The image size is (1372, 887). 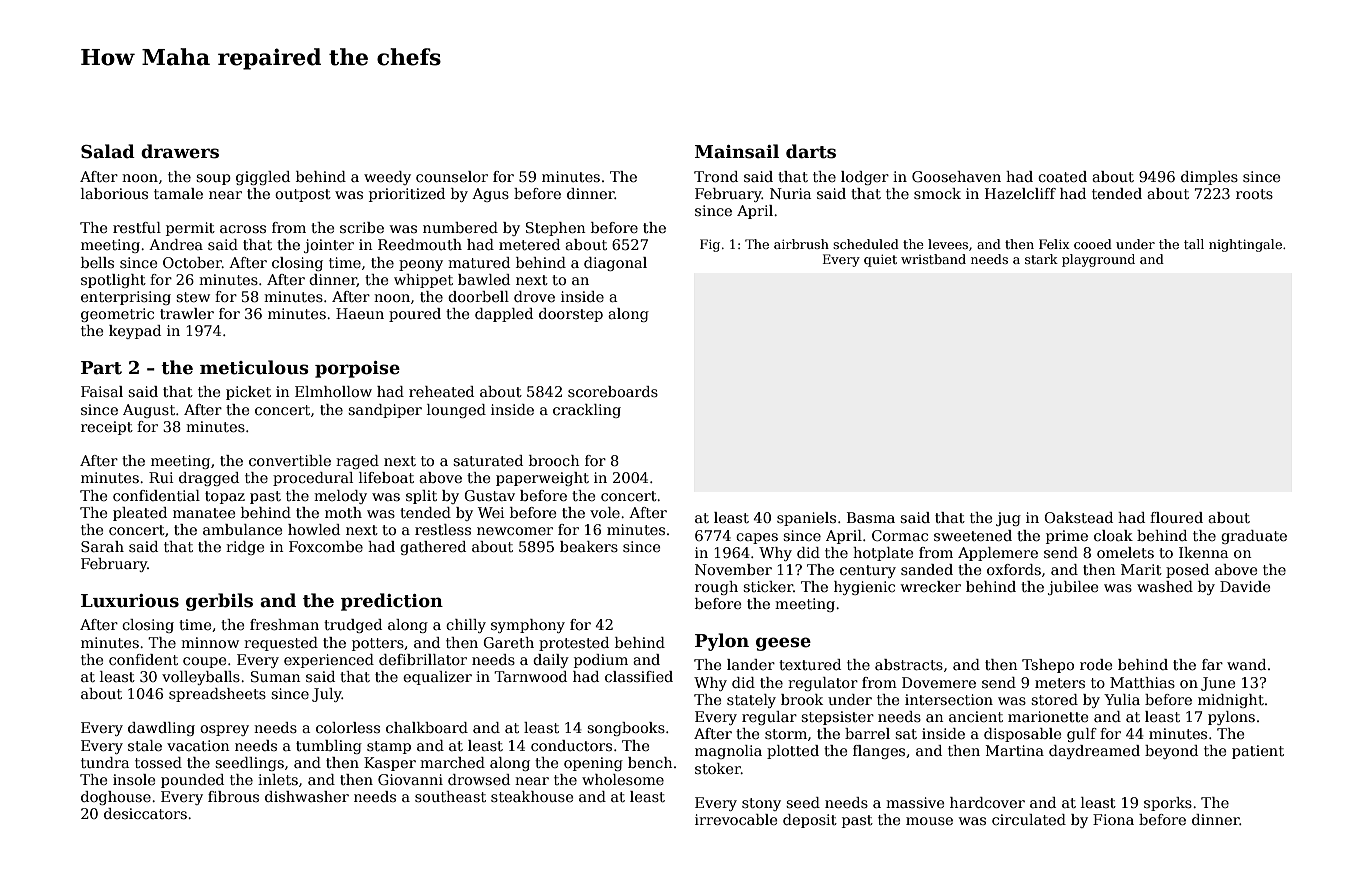 What do you see at coordinates (130, 601) in the page?
I see `Luxurious` at bounding box center [130, 601].
